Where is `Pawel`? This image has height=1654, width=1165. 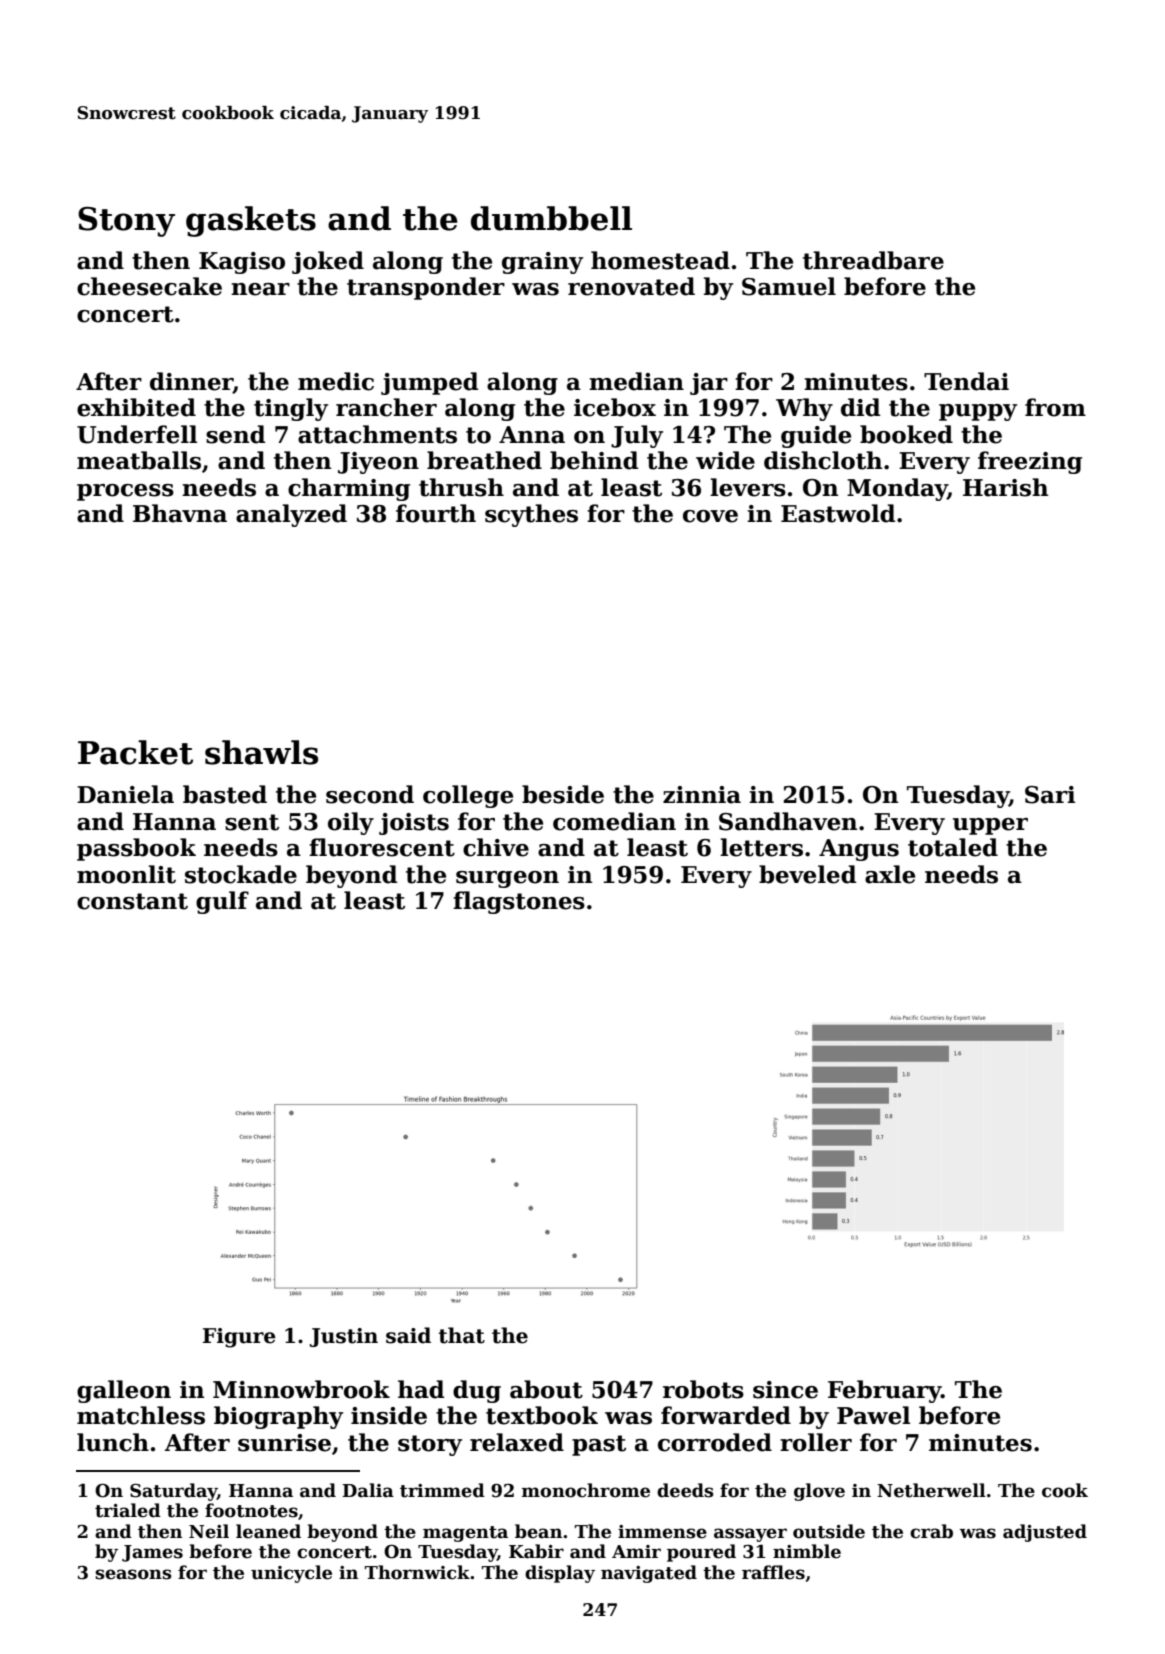
Pawel is located at coordinates (873, 1415).
